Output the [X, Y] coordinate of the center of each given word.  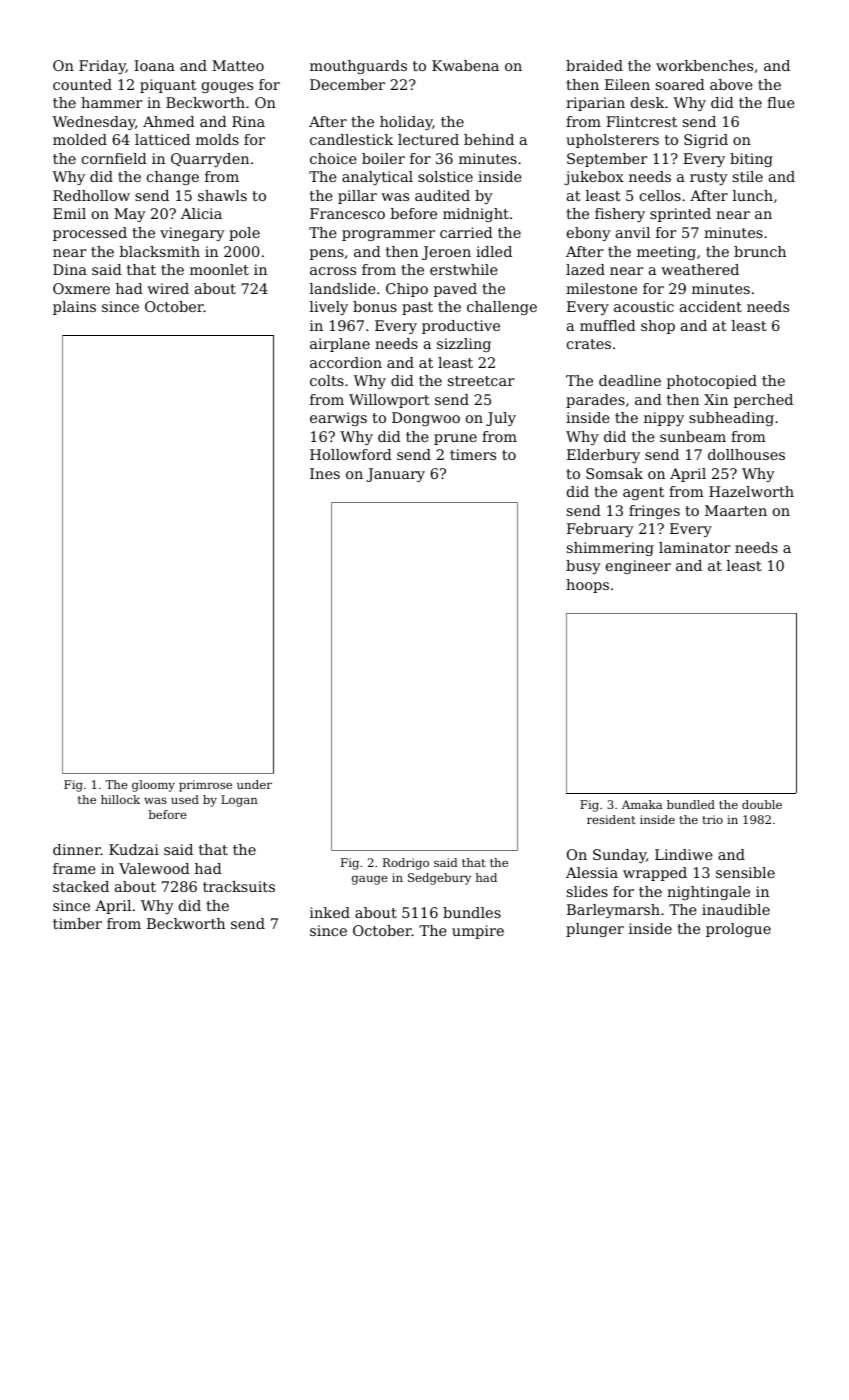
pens [327, 254]
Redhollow [91, 195]
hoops [587, 586]
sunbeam [693, 436]
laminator [694, 547]
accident [711, 306]
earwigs [338, 419]
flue [781, 102]
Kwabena [465, 65]
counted [82, 84]
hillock [120, 799]
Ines [325, 473]
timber [77, 923]
